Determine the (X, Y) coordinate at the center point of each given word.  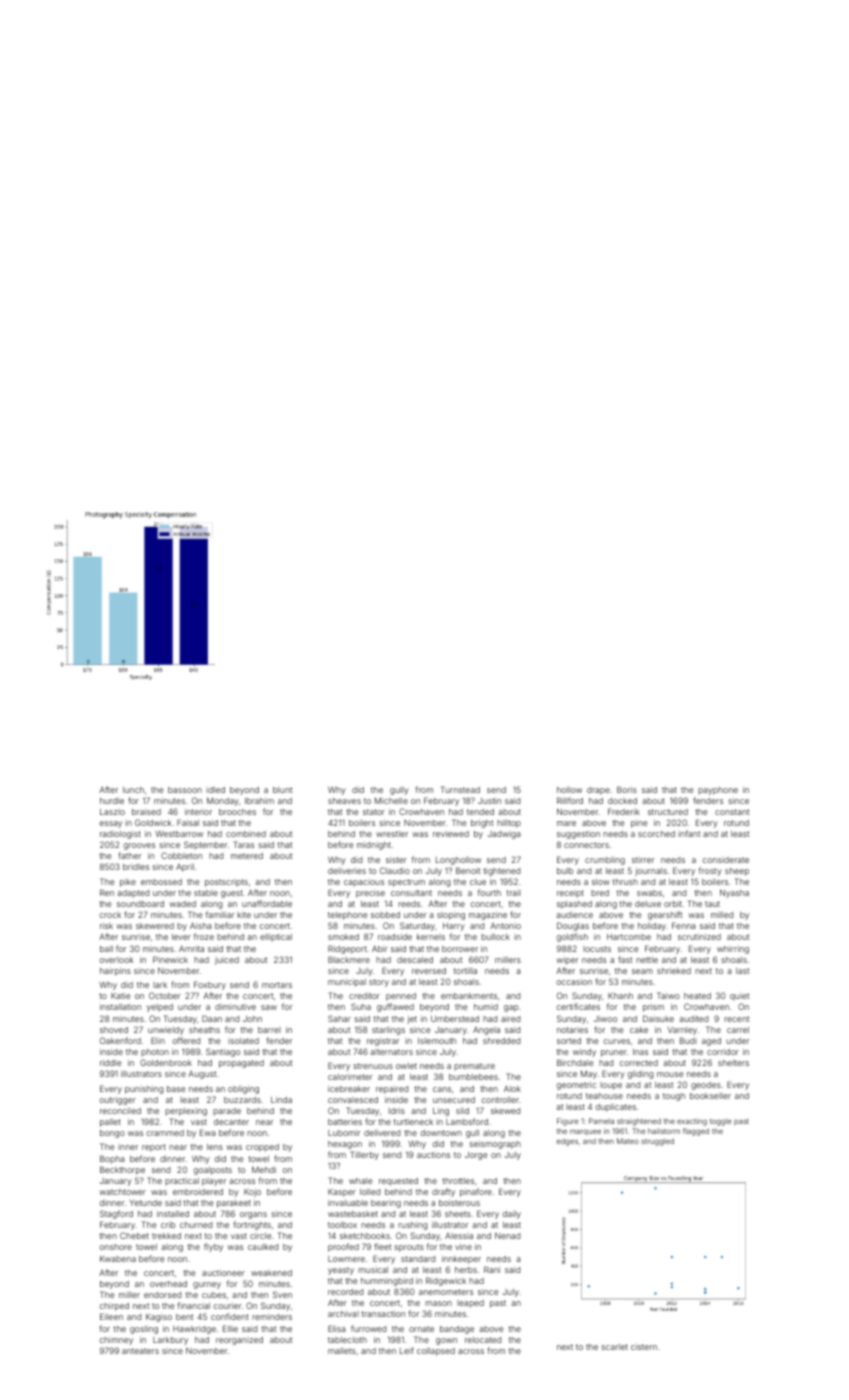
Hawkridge (194, 1330)
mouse (670, 1074)
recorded (345, 1292)
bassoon (185, 790)
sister (396, 860)
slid (462, 1111)
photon (155, 1052)
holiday (652, 926)
